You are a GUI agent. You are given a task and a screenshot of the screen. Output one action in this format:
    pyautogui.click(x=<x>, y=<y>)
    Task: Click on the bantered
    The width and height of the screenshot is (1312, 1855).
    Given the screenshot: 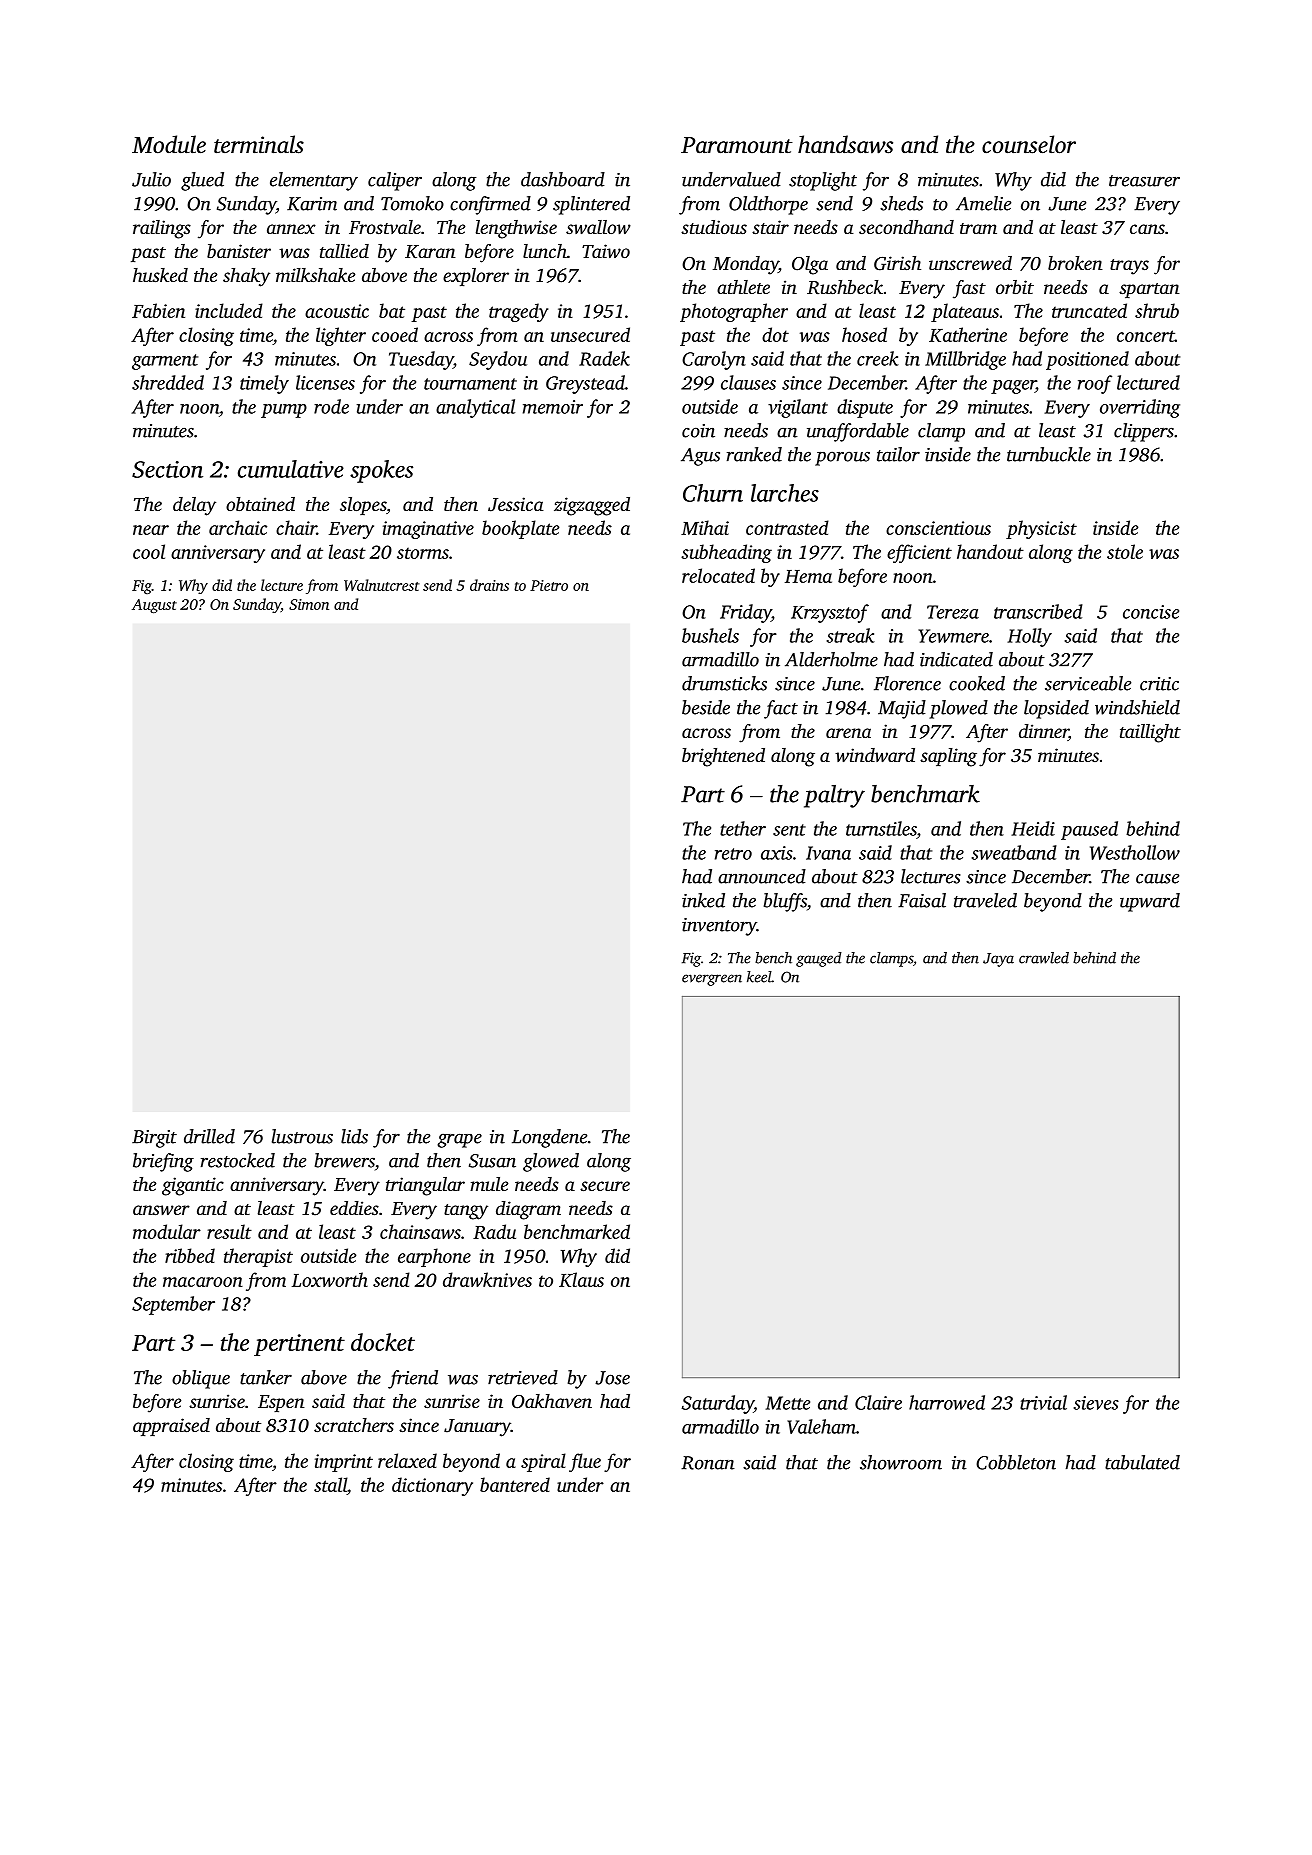 What is the action you would take?
    pyautogui.click(x=515, y=1484)
